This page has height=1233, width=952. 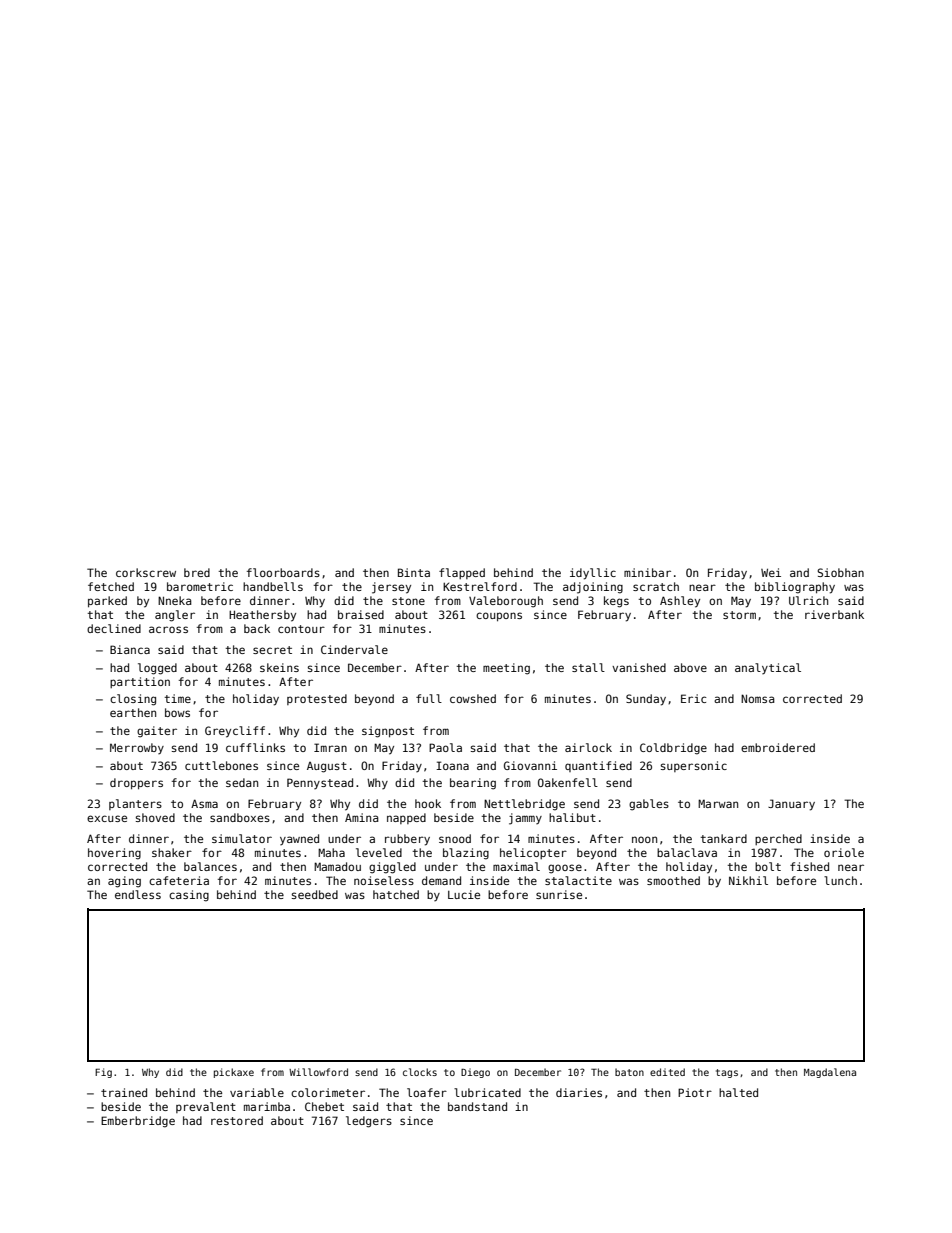 What do you see at coordinates (748, 880) in the page?
I see `Nikhil` at bounding box center [748, 880].
